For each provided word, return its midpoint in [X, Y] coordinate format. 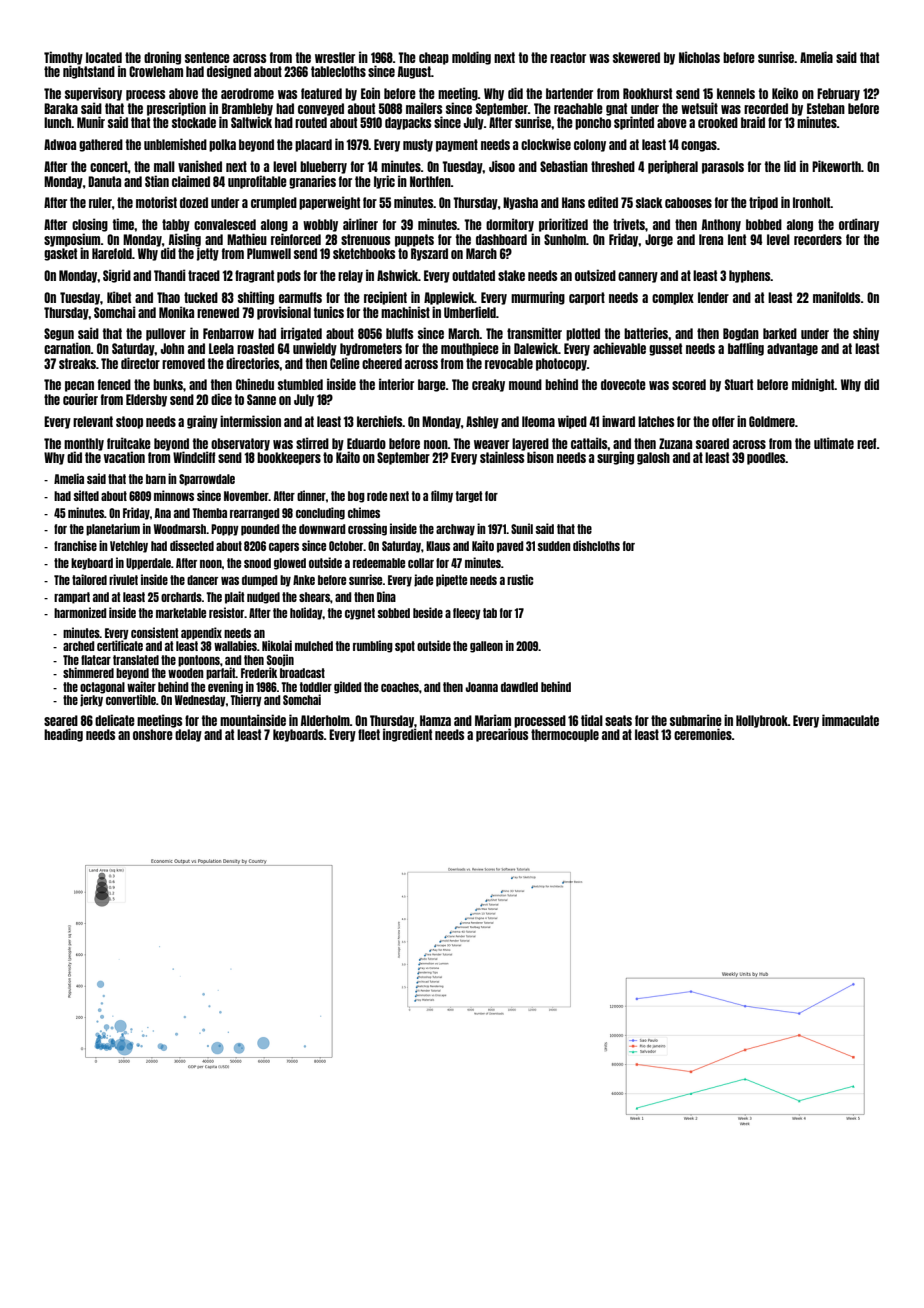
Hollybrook [762, 721]
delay [188, 735]
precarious [502, 735]
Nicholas [699, 57]
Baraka [61, 108]
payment [457, 145]
